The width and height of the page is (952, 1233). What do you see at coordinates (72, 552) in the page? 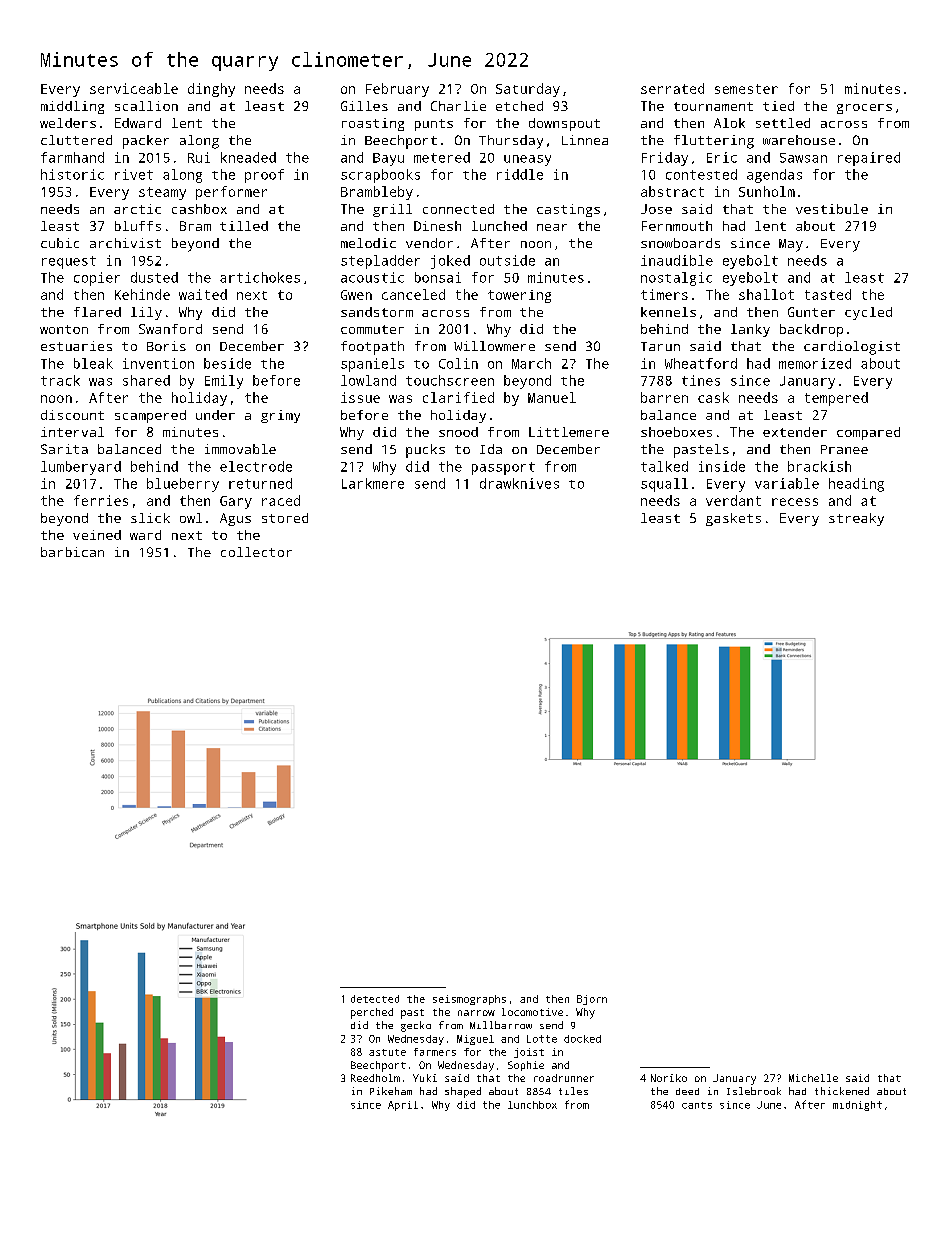
I see `barbican` at bounding box center [72, 552].
